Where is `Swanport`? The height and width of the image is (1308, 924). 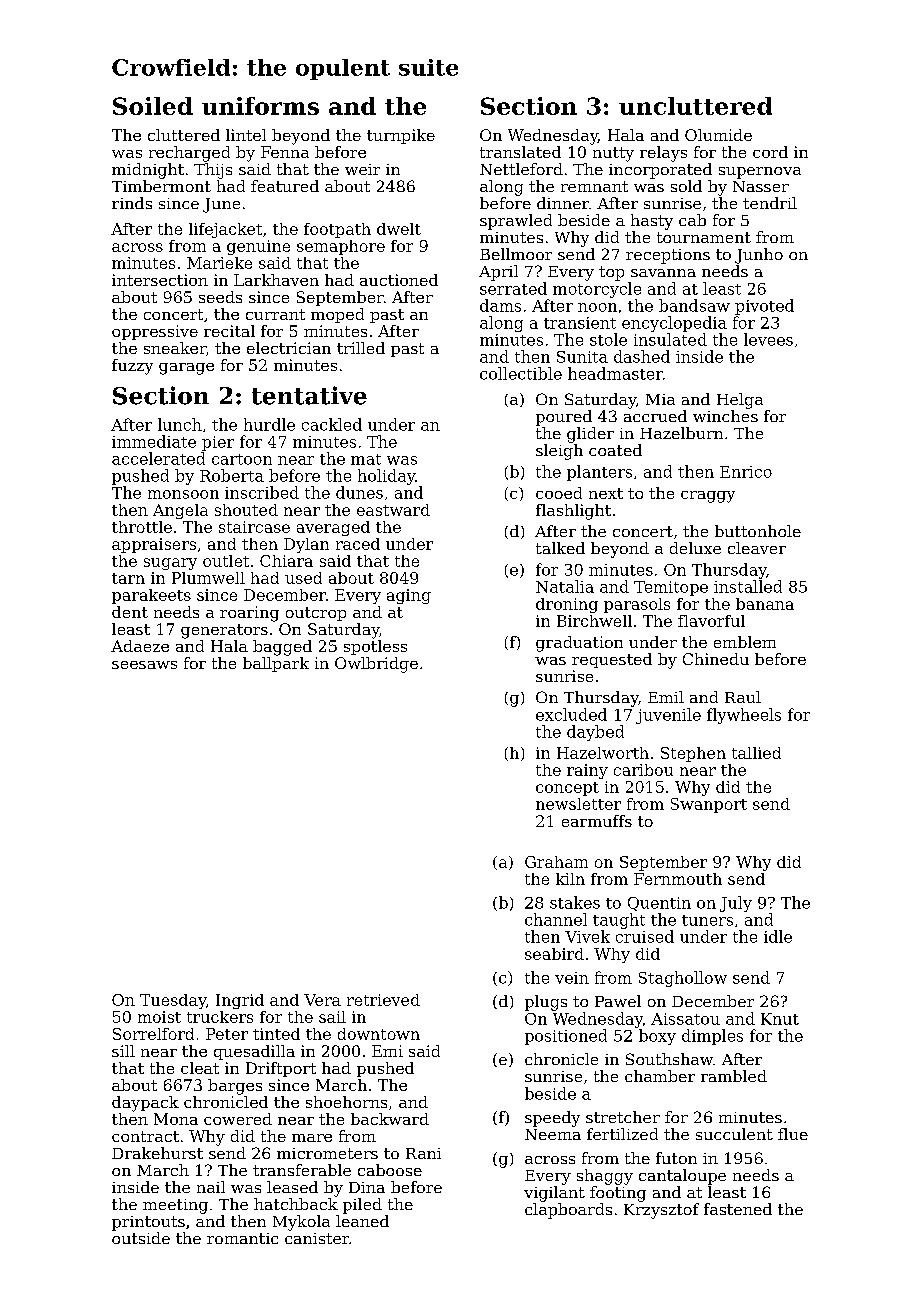
Swanport is located at coordinates (709, 805).
